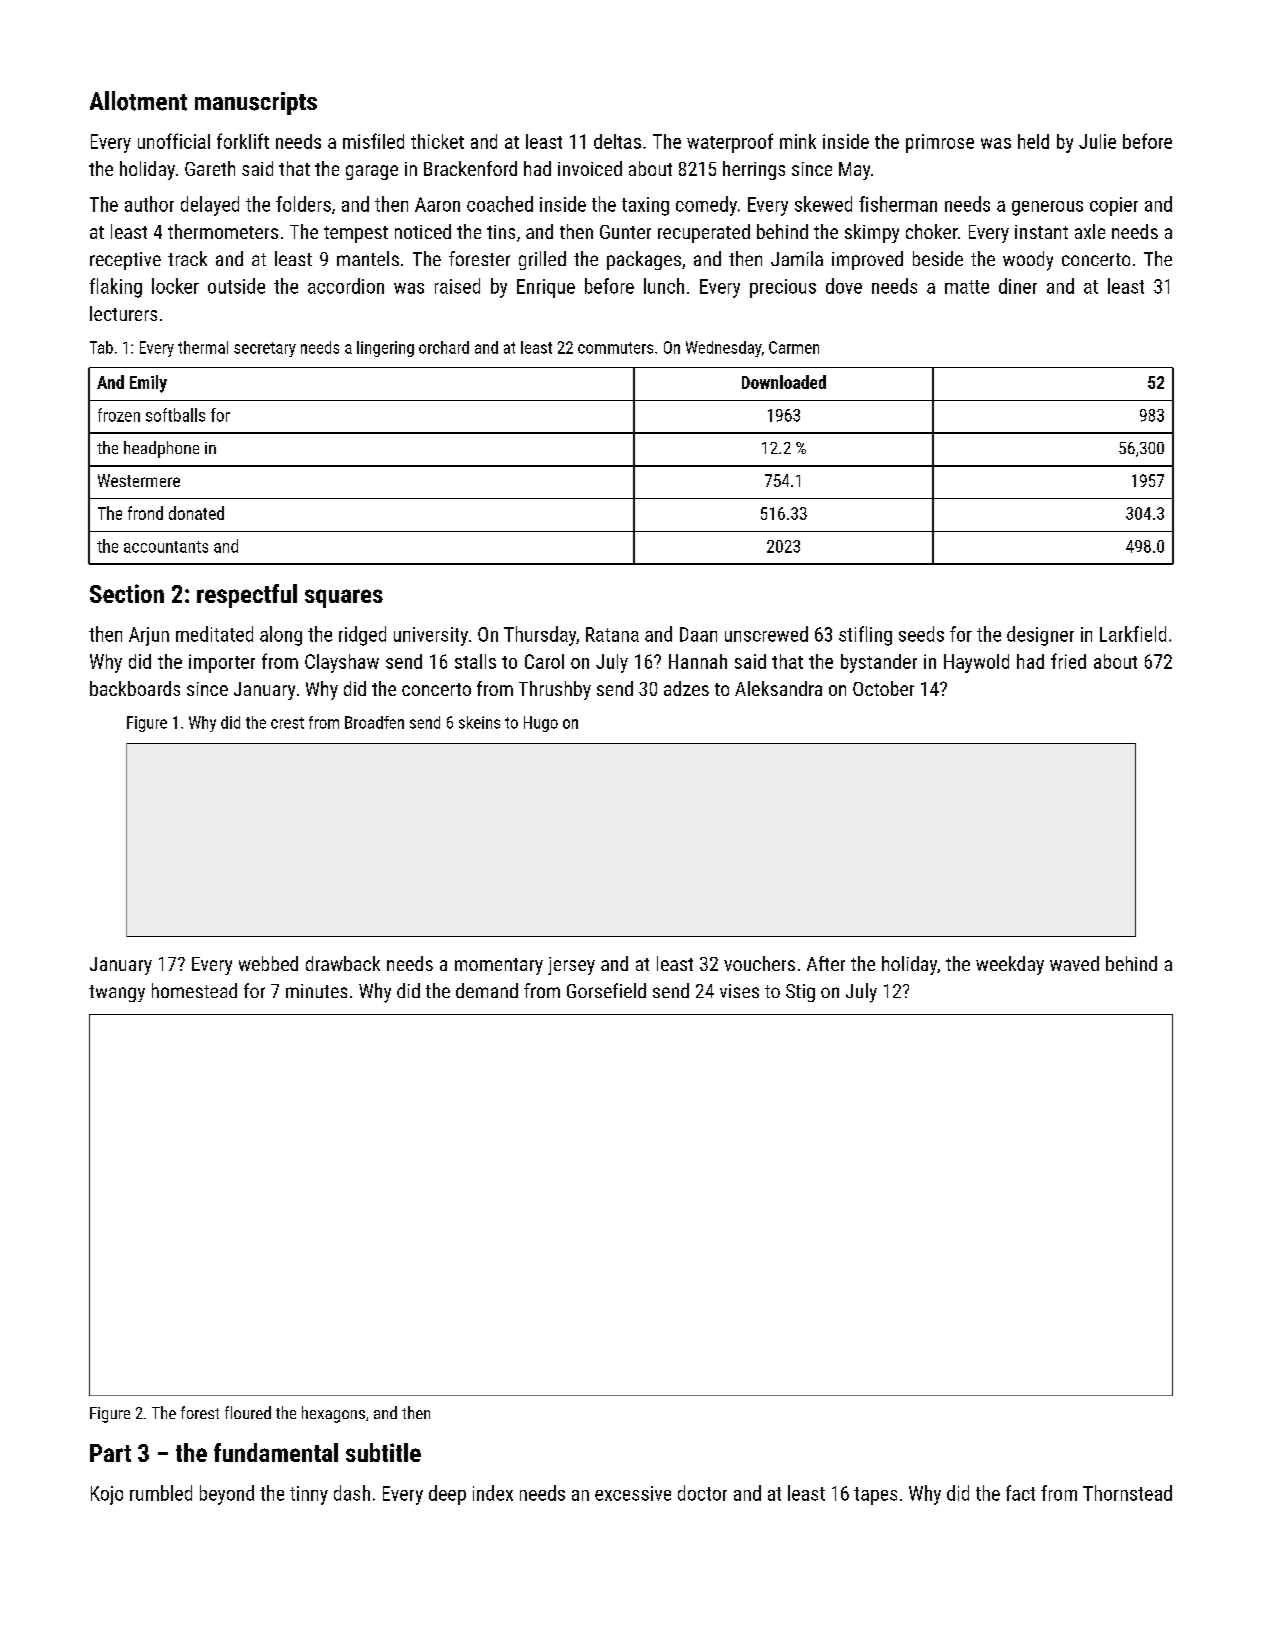 Image resolution: width=1262 pixels, height=1633 pixels. I want to click on tinny, so click(309, 1495).
